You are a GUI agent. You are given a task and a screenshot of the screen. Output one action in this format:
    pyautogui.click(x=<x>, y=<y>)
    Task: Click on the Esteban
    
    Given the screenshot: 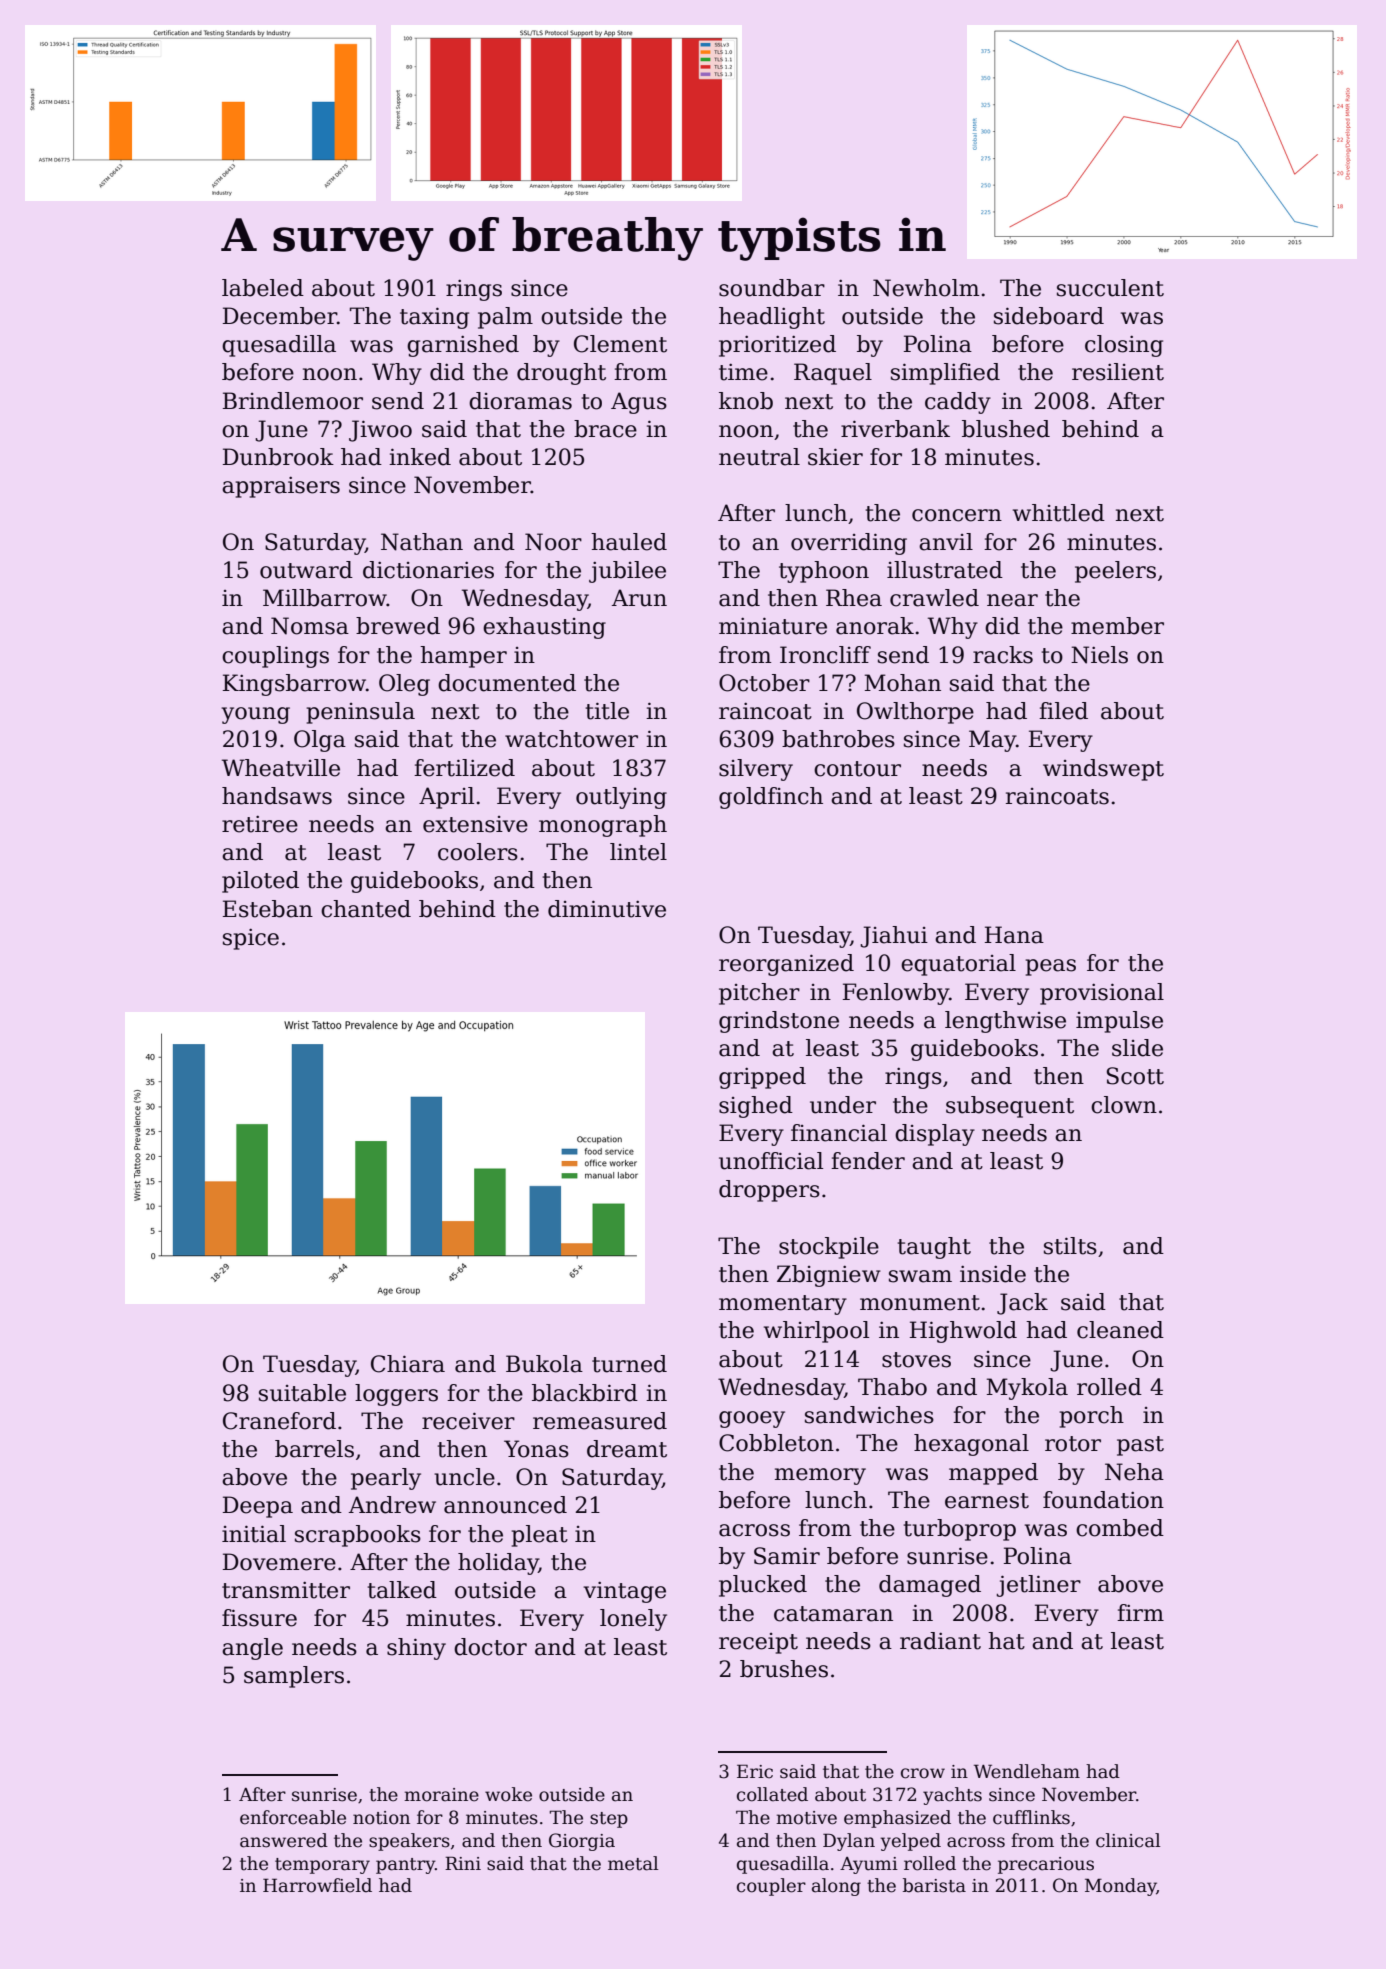 What is the action you would take?
    pyautogui.click(x=268, y=909)
